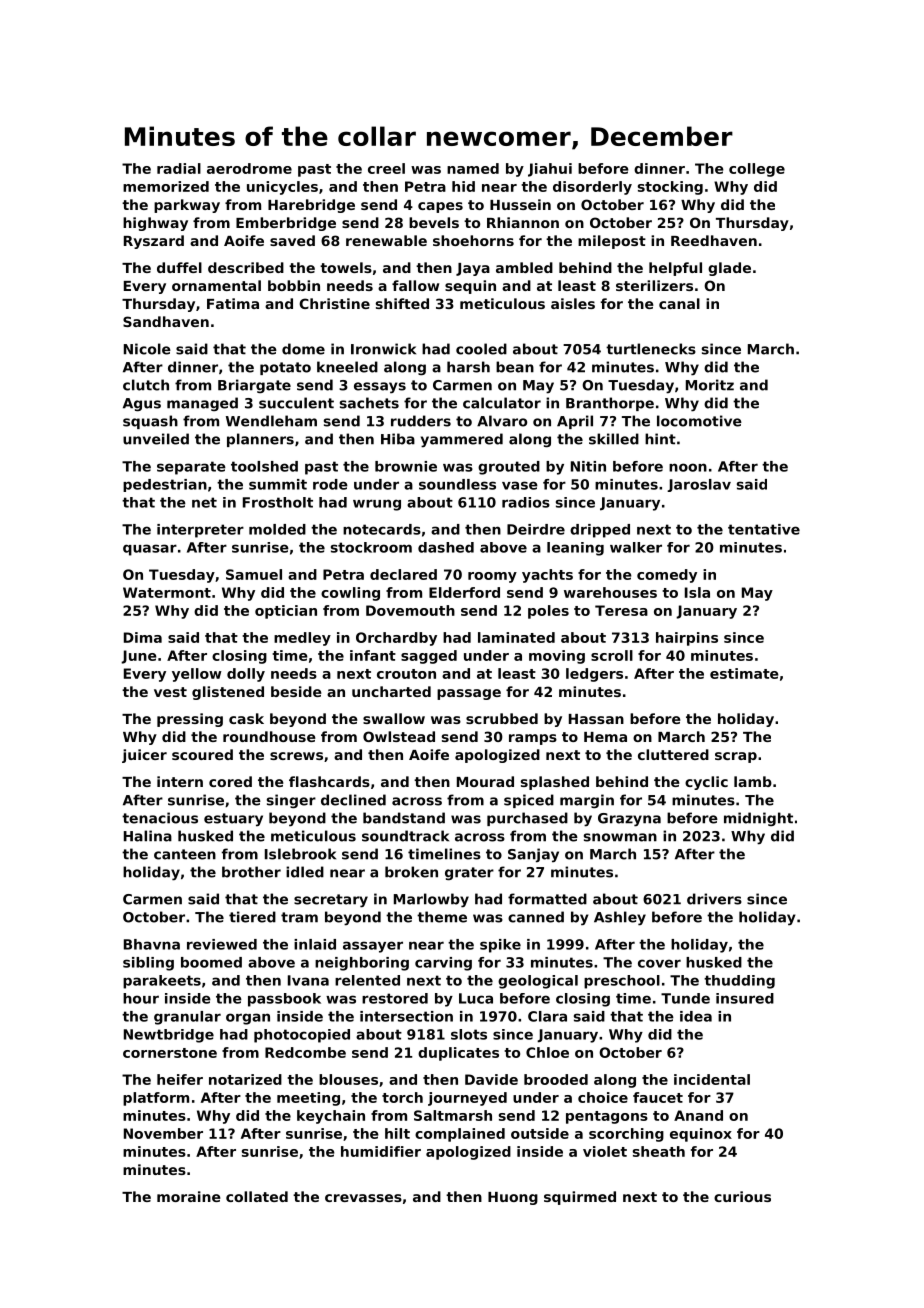 Image resolution: width=924 pixels, height=1308 pixels. What do you see at coordinates (211, 962) in the screenshot?
I see `boomed` at bounding box center [211, 962].
